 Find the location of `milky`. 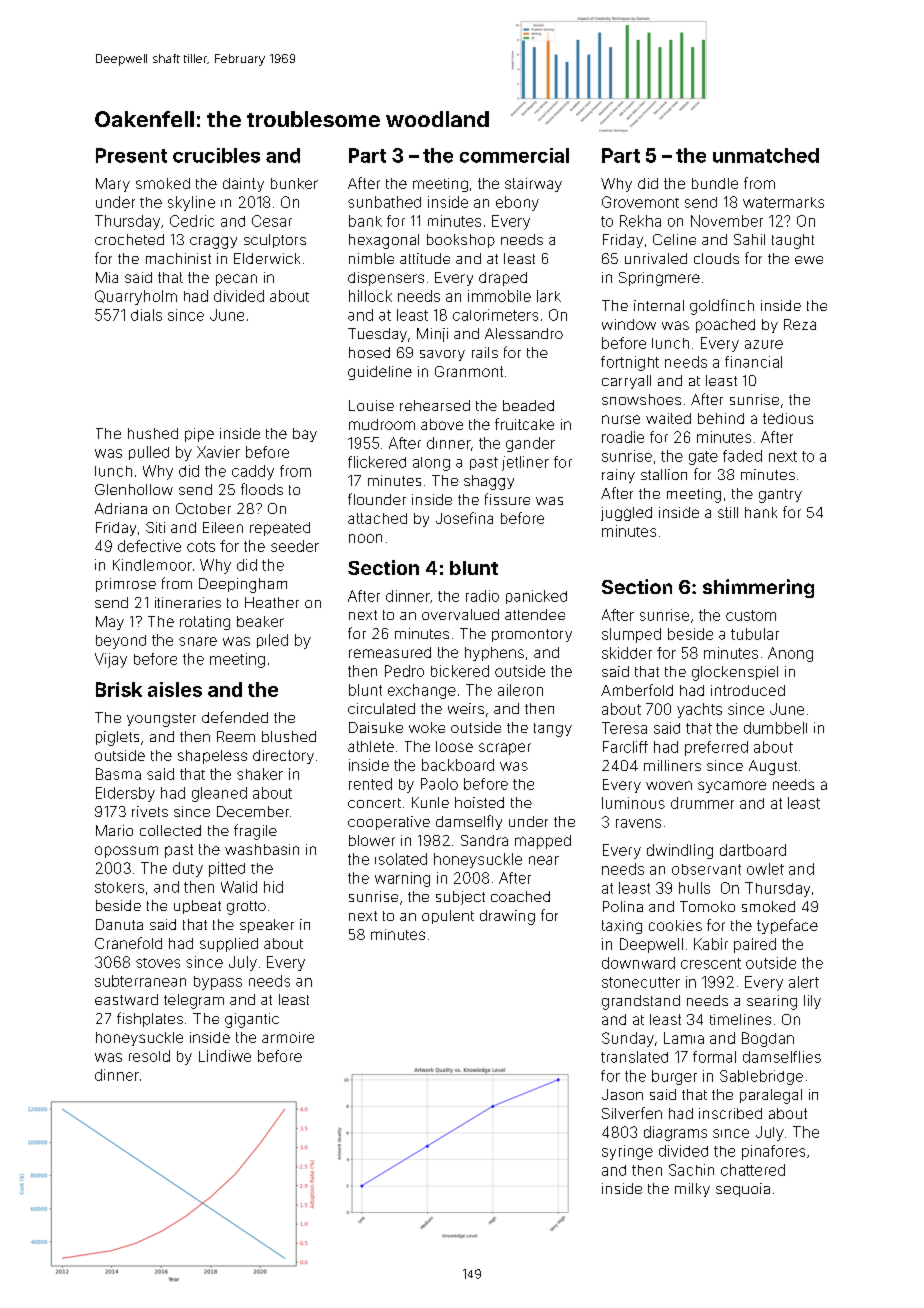

milky is located at coordinates (692, 1190).
